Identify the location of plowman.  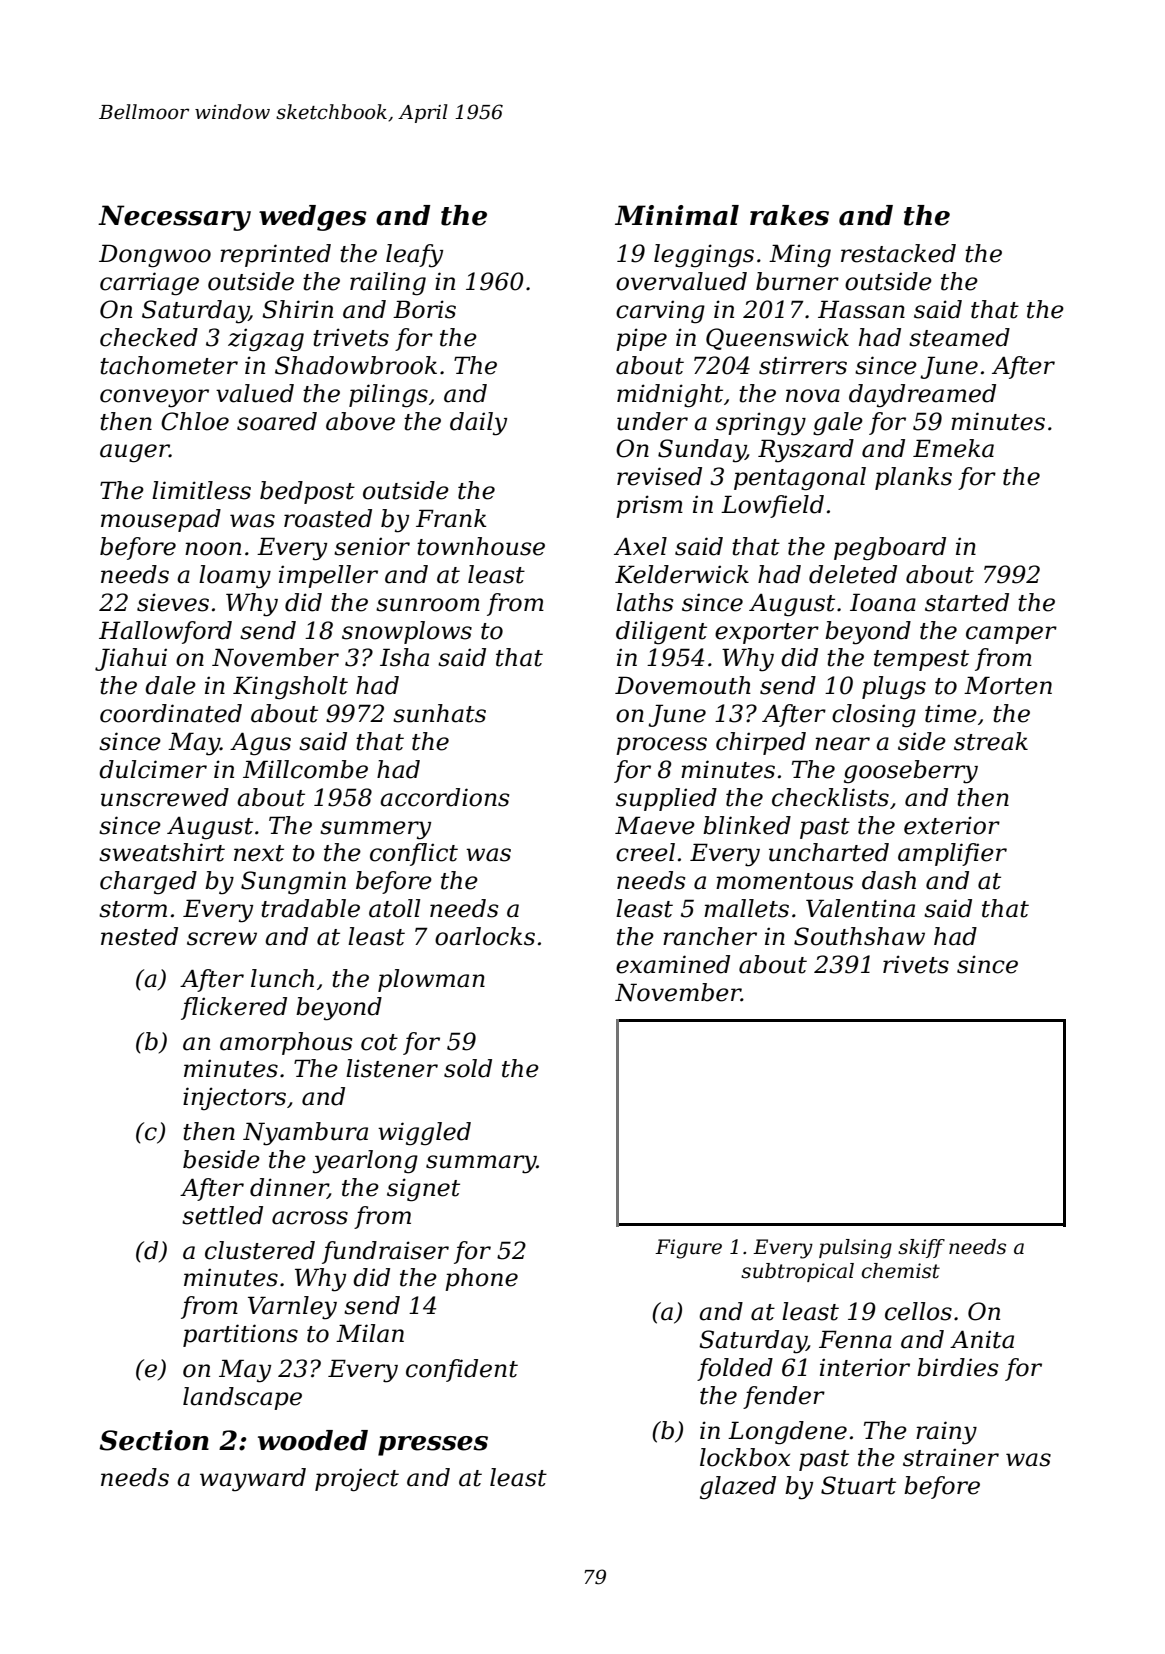
(431, 980).
